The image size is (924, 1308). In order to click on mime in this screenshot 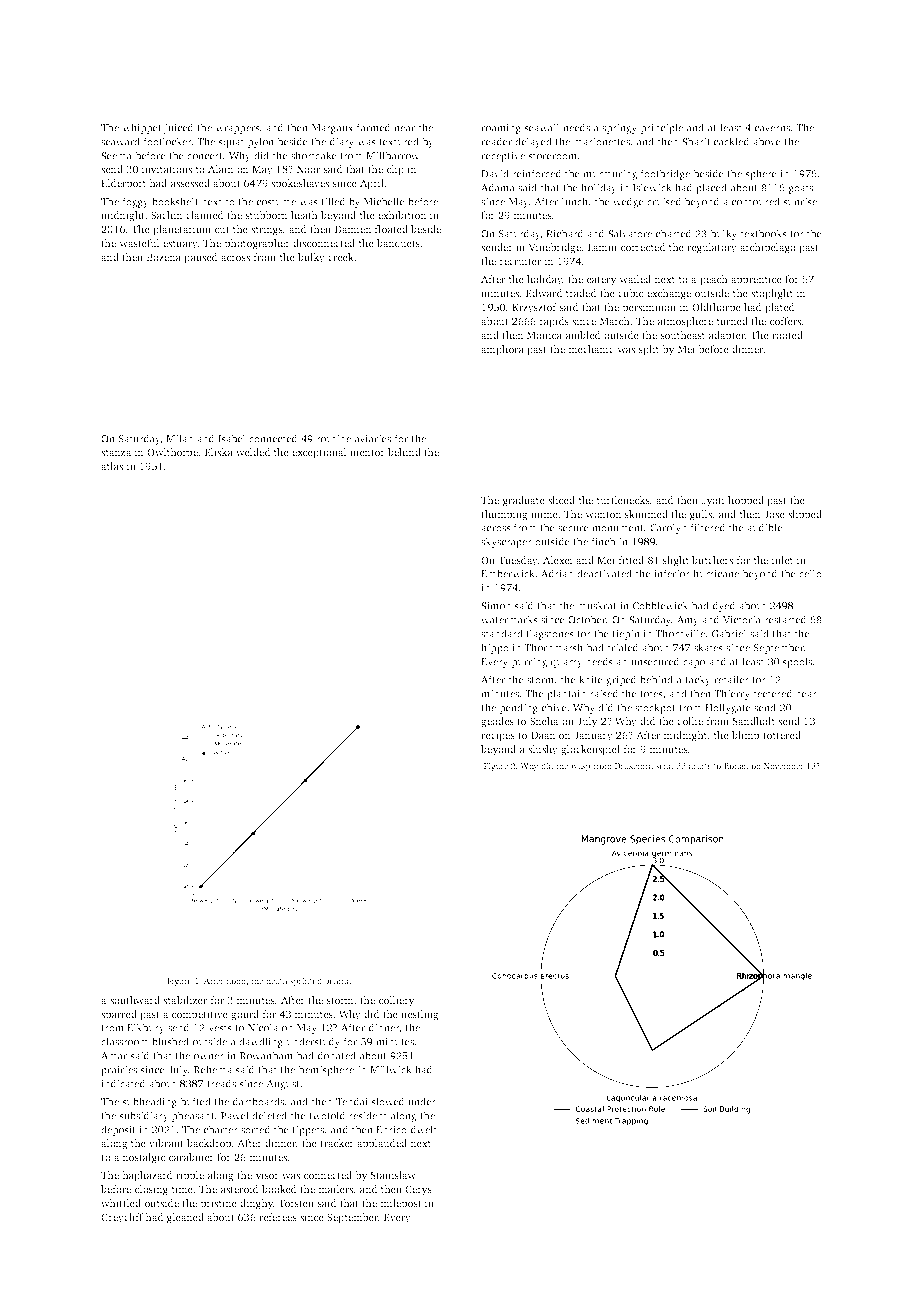, I will do `click(544, 514)`.
